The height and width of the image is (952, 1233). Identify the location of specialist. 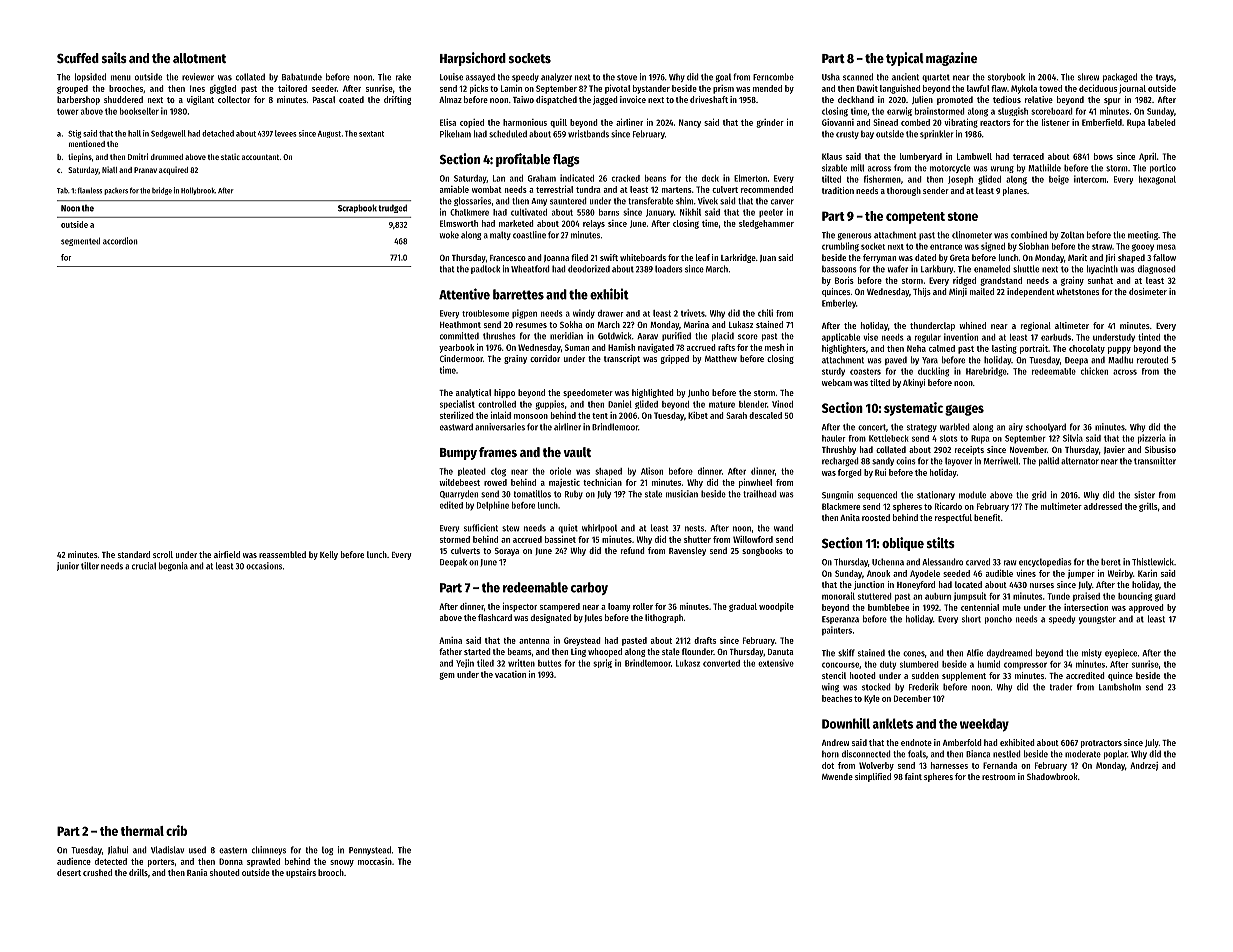
(457, 404).
